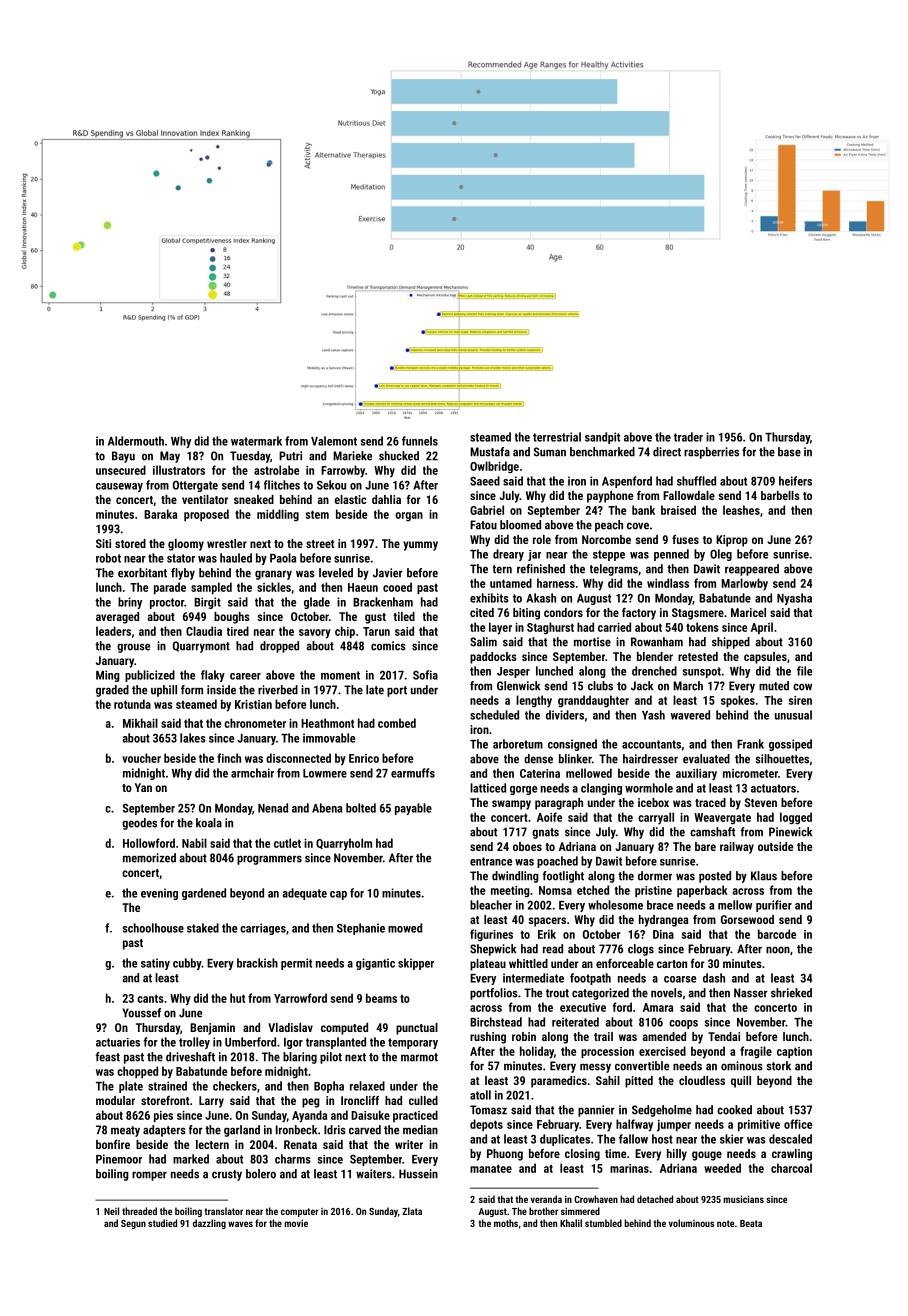 The height and width of the page is (1316, 908). Describe the element at coordinates (117, 618) in the page. I see `averaged` at that location.
